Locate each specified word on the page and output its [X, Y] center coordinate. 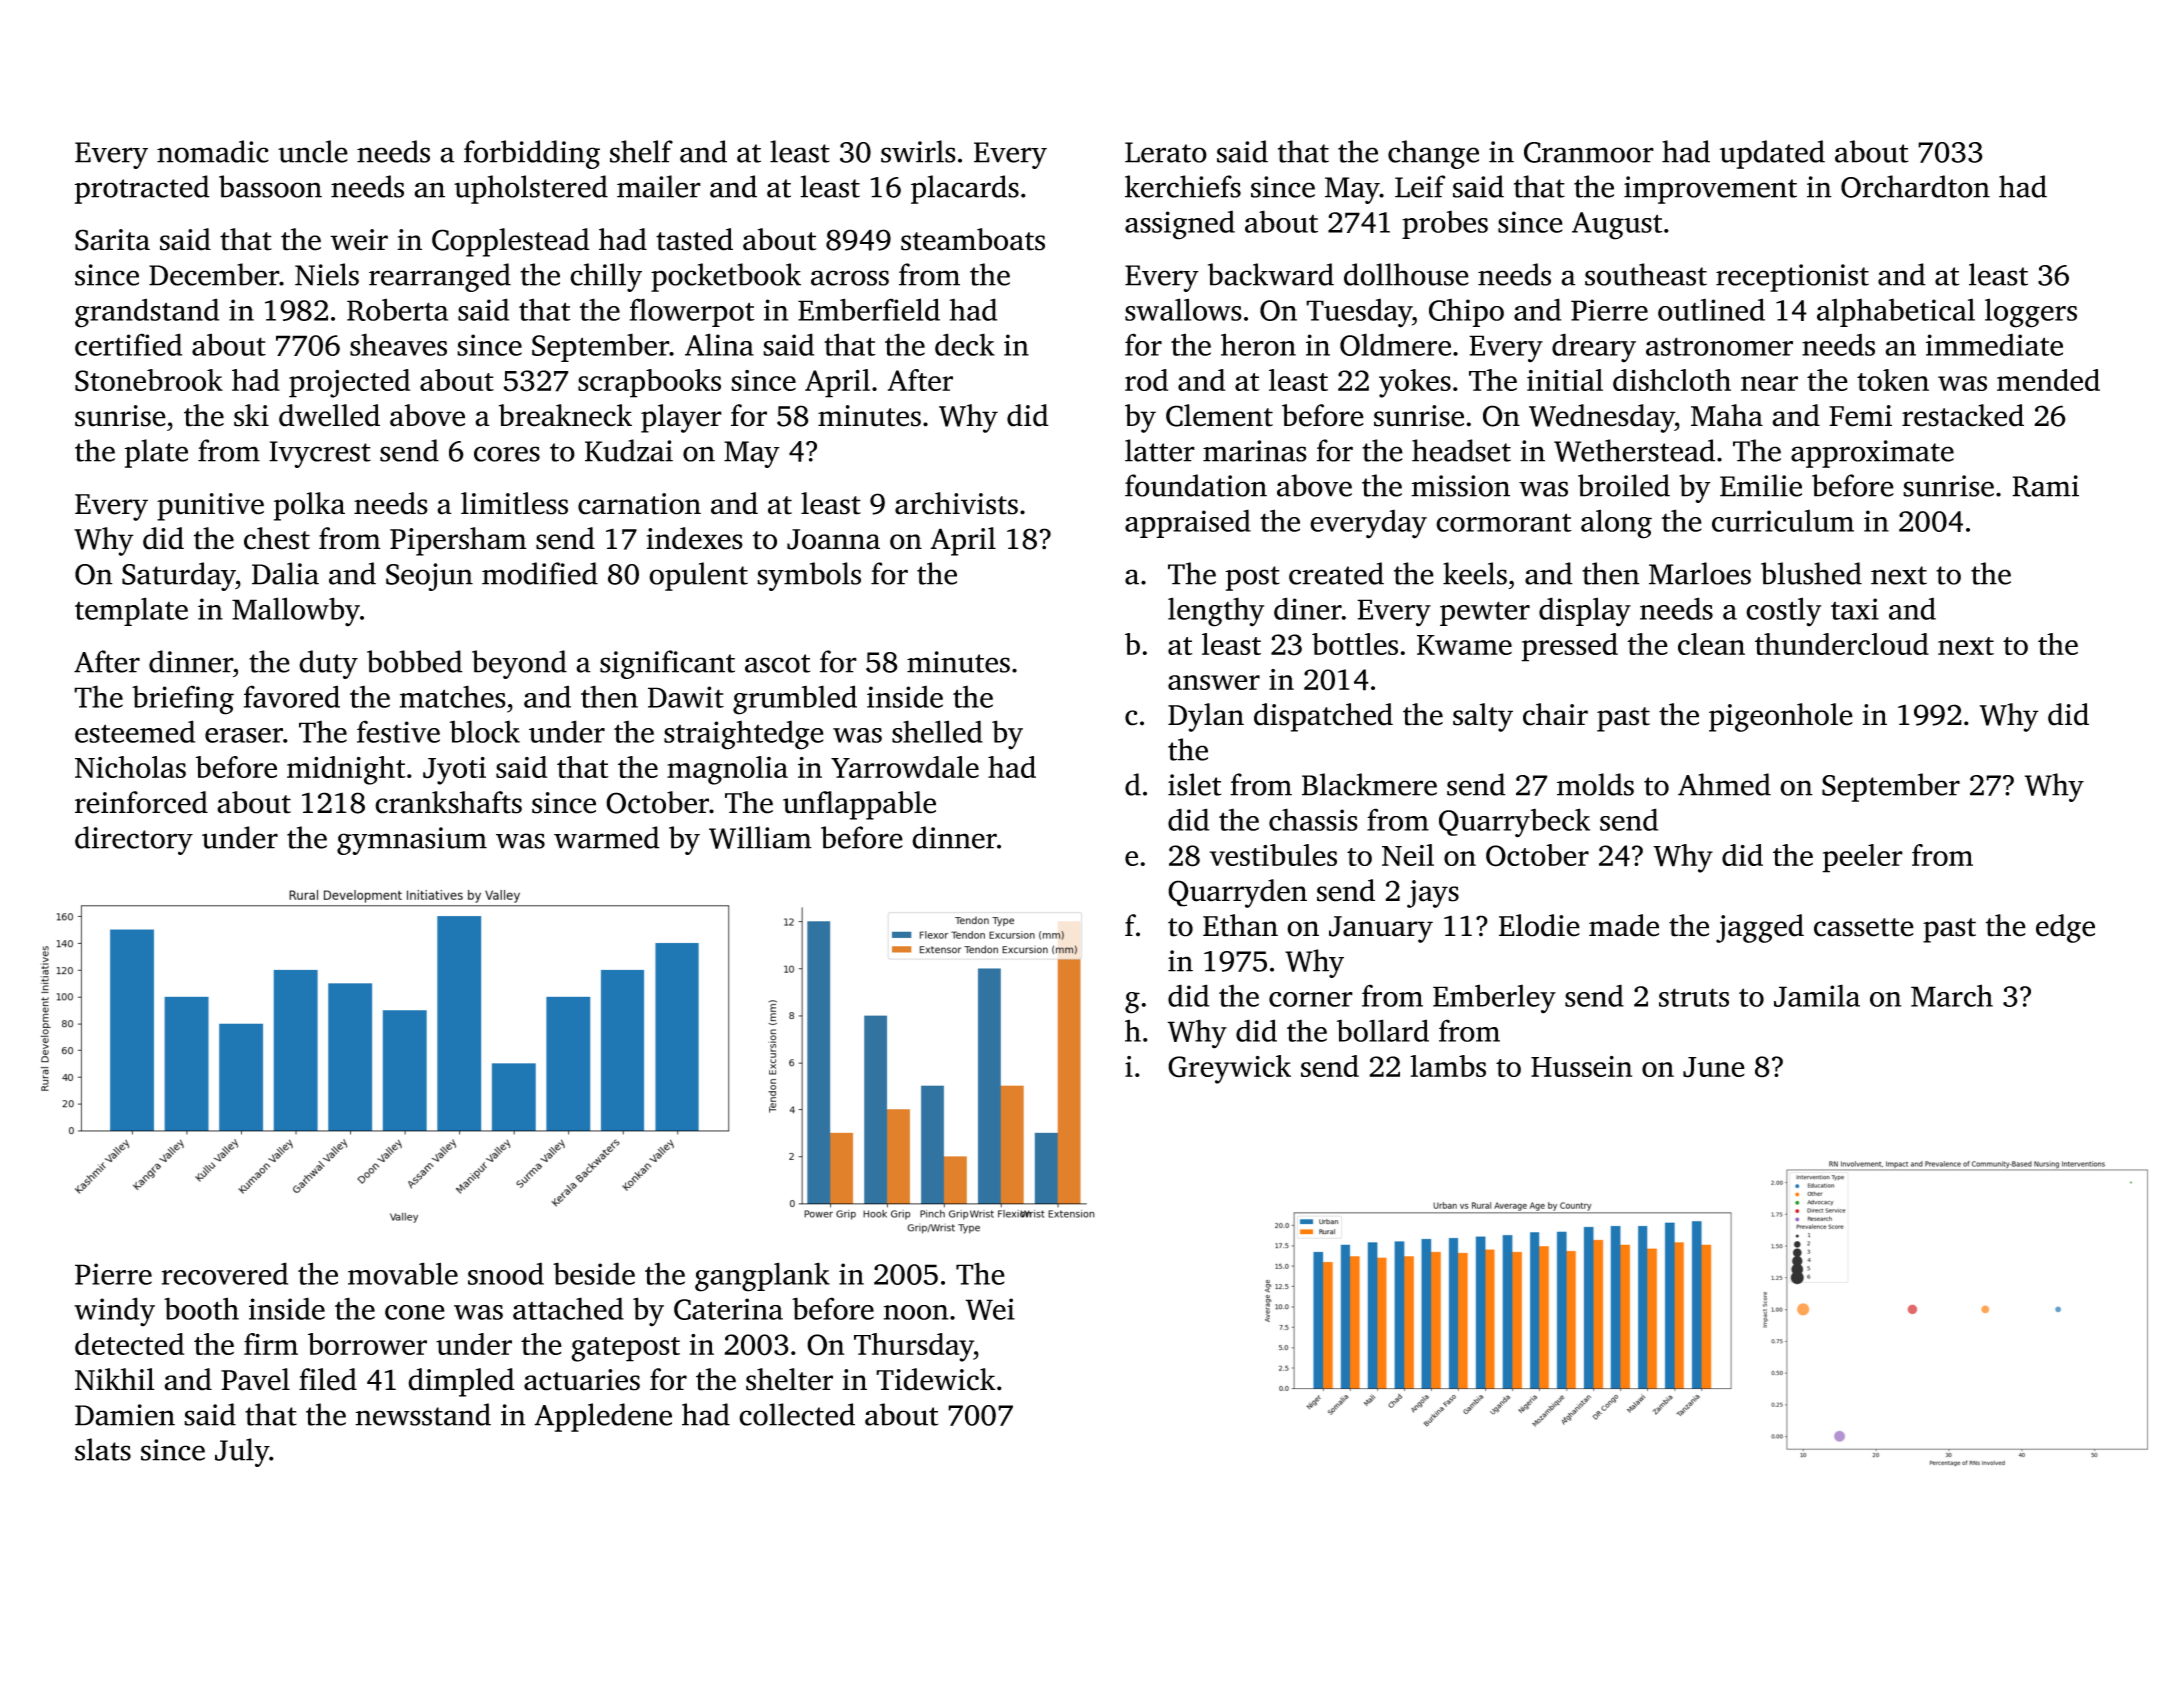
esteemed [135, 731]
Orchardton [1915, 186]
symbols [809, 576]
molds [1595, 784]
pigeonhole [1781, 717]
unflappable [859, 805]
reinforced [141, 802]
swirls [918, 151]
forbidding [532, 154]
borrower [367, 1344]
